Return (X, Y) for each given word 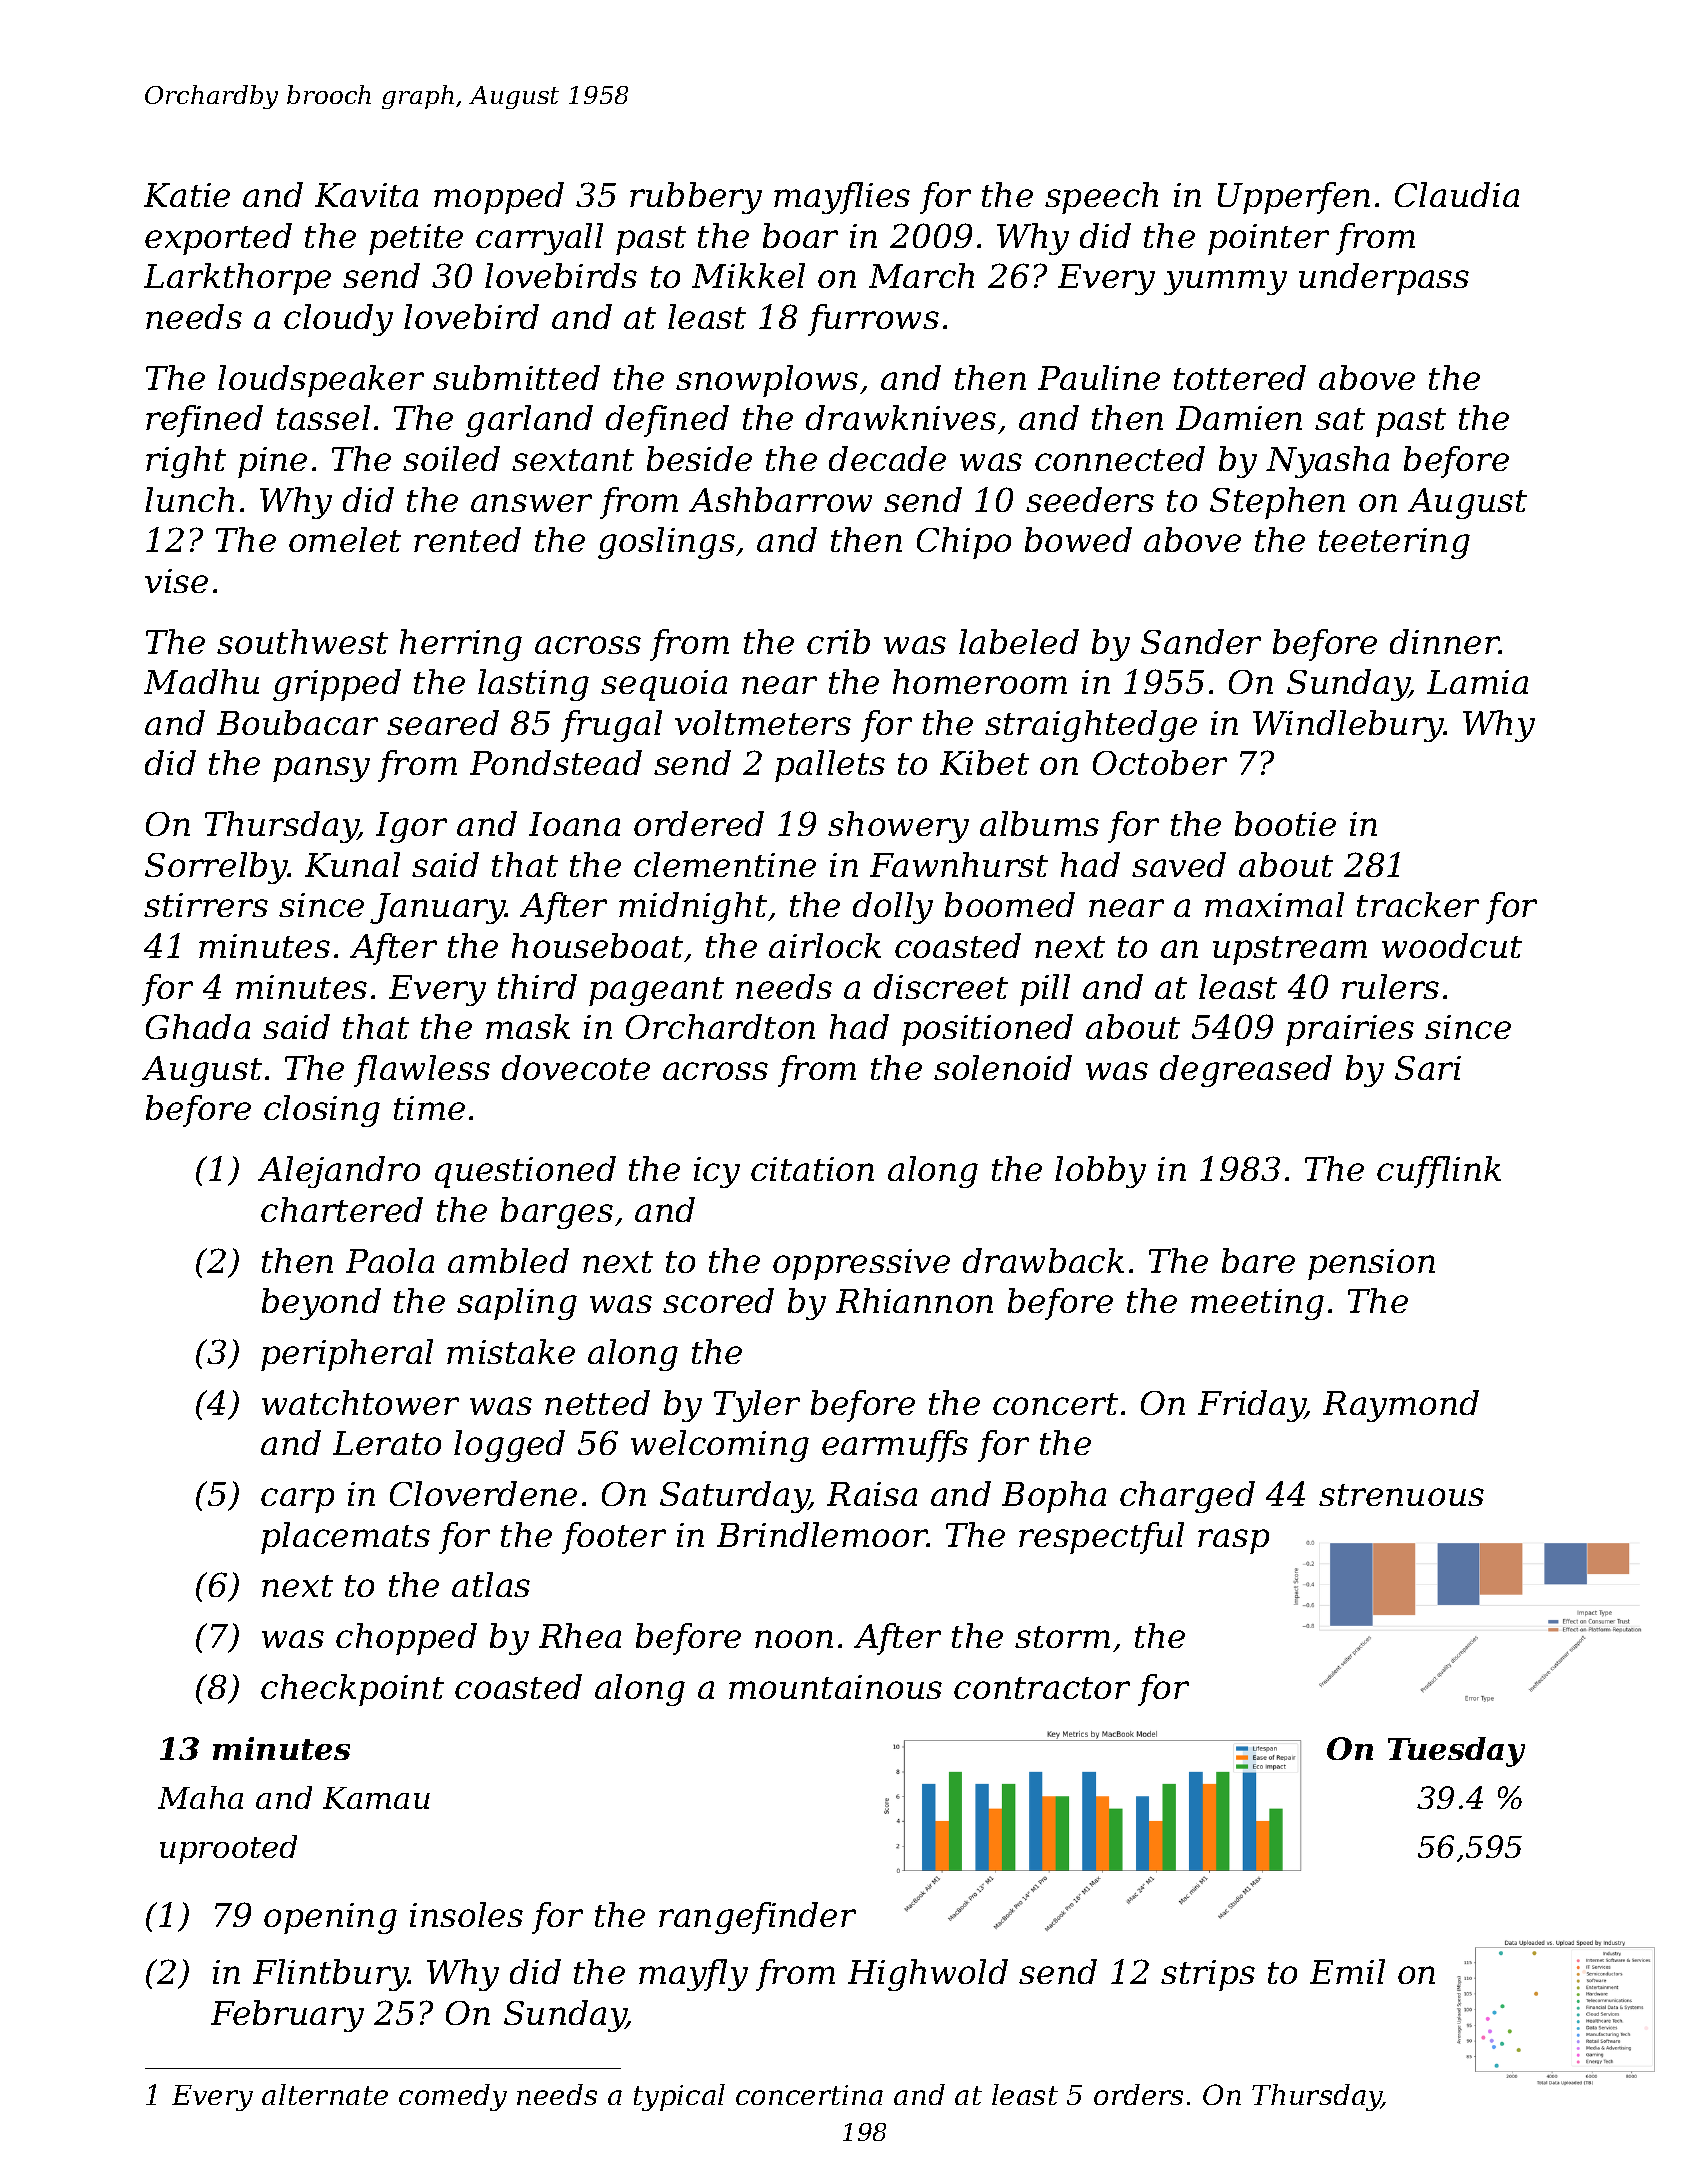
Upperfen (1294, 198)
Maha (200, 1797)
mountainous (835, 1687)
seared (443, 722)
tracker (1418, 904)
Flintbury (330, 1975)
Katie (187, 195)
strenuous (1401, 1495)
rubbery (696, 198)
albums (1039, 823)
